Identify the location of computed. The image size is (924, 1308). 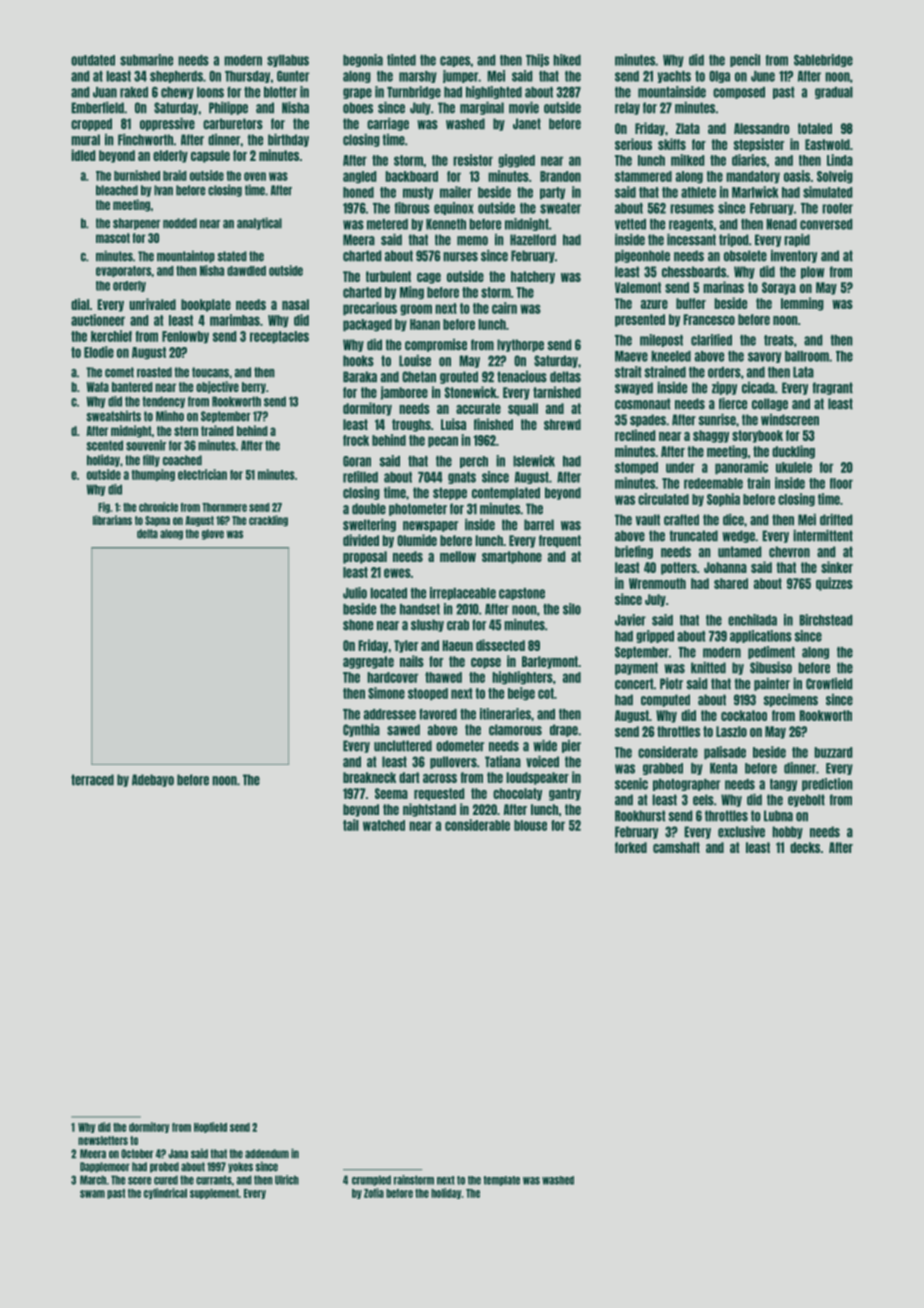
(665, 700).
